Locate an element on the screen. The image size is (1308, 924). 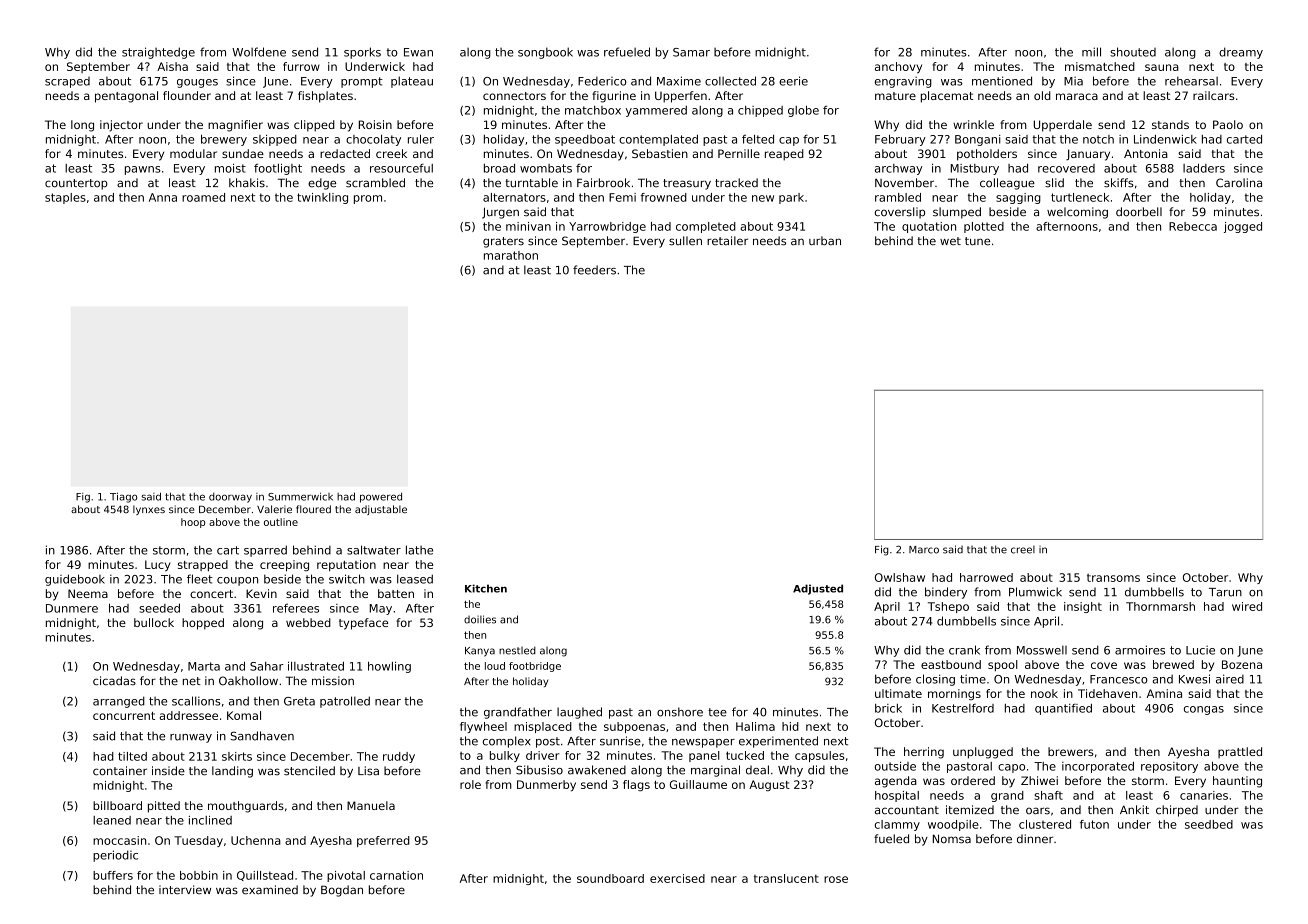
roamed is located at coordinates (203, 197).
